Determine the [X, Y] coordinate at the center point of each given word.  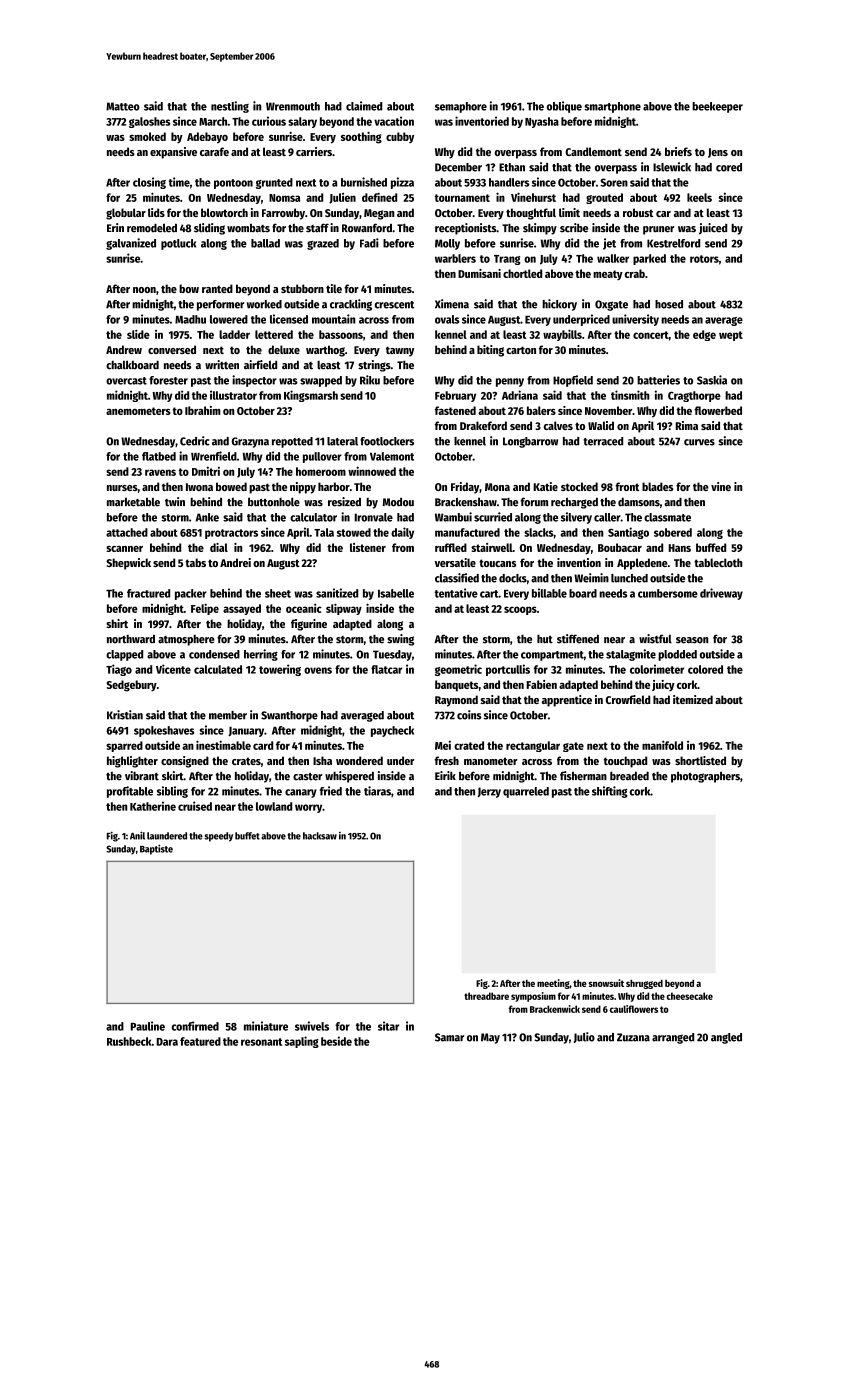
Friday [465, 488]
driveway [721, 594]
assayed [242, 609]
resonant [261, 1042]
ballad [265, 243]
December [458, 167]
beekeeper [717, 107]
